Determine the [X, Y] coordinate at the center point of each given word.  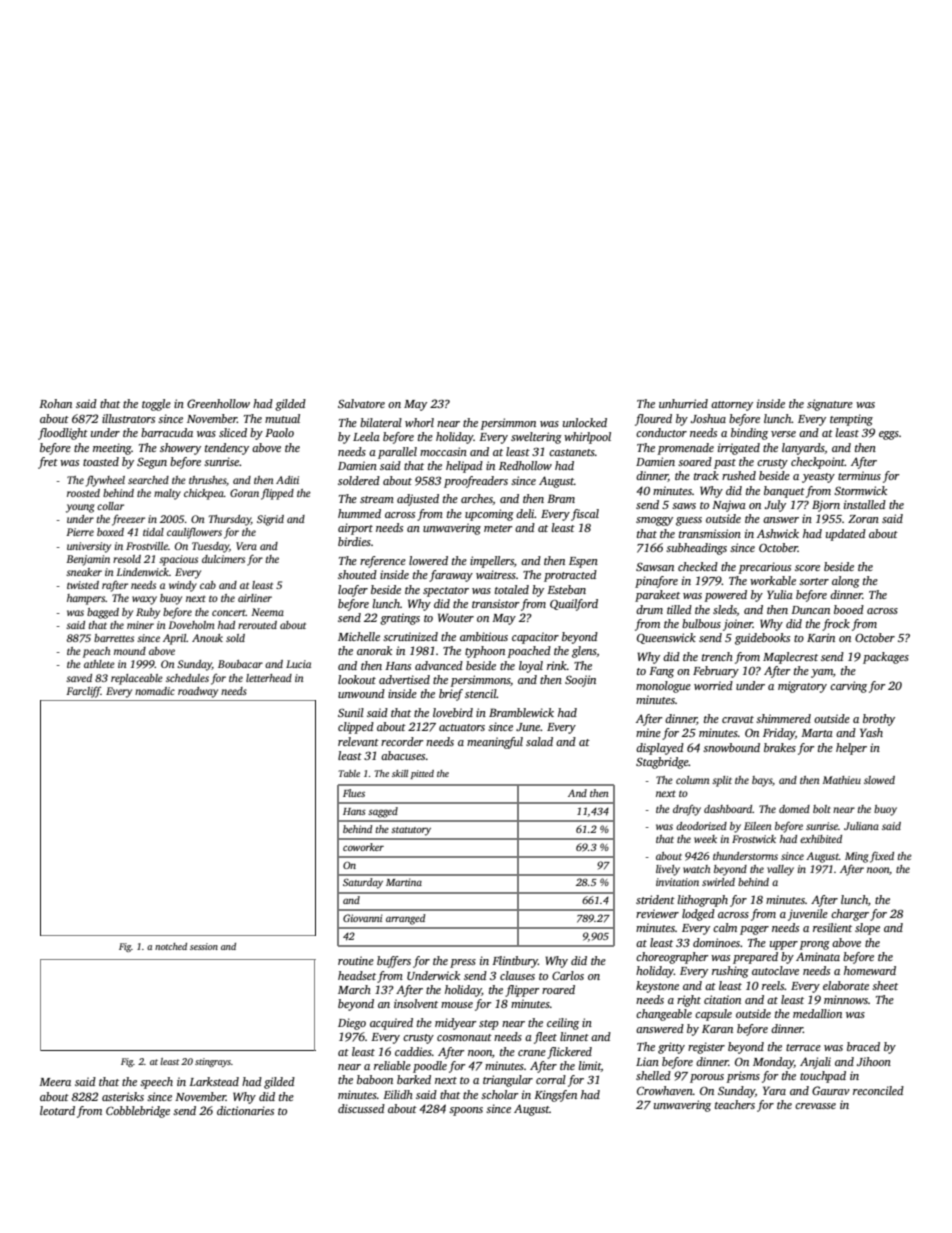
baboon [375, 1079]
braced [863, 1046]
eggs [889, 435]
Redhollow [525, 465]
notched [171, 946]
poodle [430, 1067]
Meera [55, 1082]
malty [167, 494]
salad [539, 741]
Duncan [810, 610]
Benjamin [88, 560]
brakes [780, 747]
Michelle [359, 636]
